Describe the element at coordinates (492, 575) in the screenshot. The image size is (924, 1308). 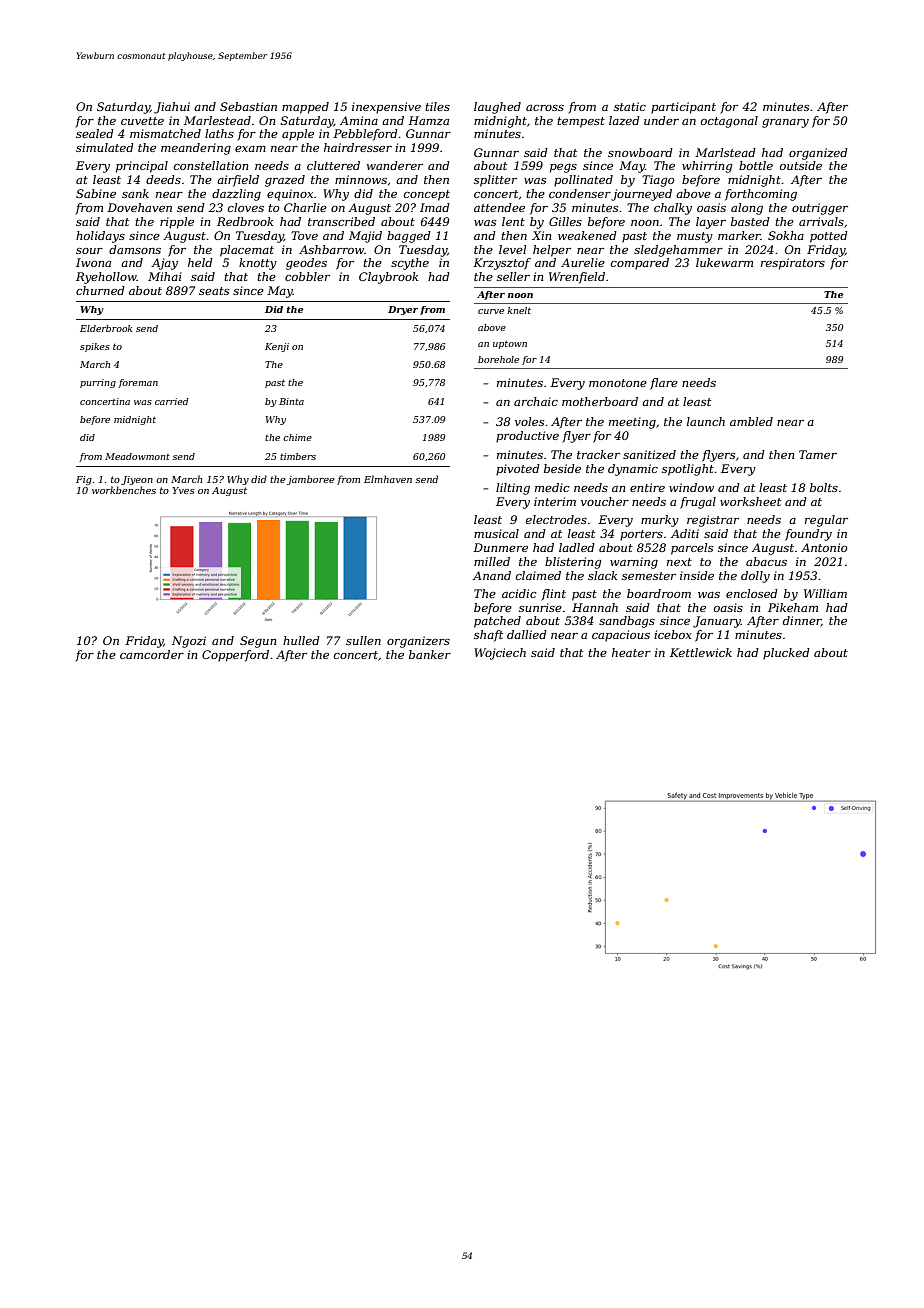
I see `Anand` at that location.
